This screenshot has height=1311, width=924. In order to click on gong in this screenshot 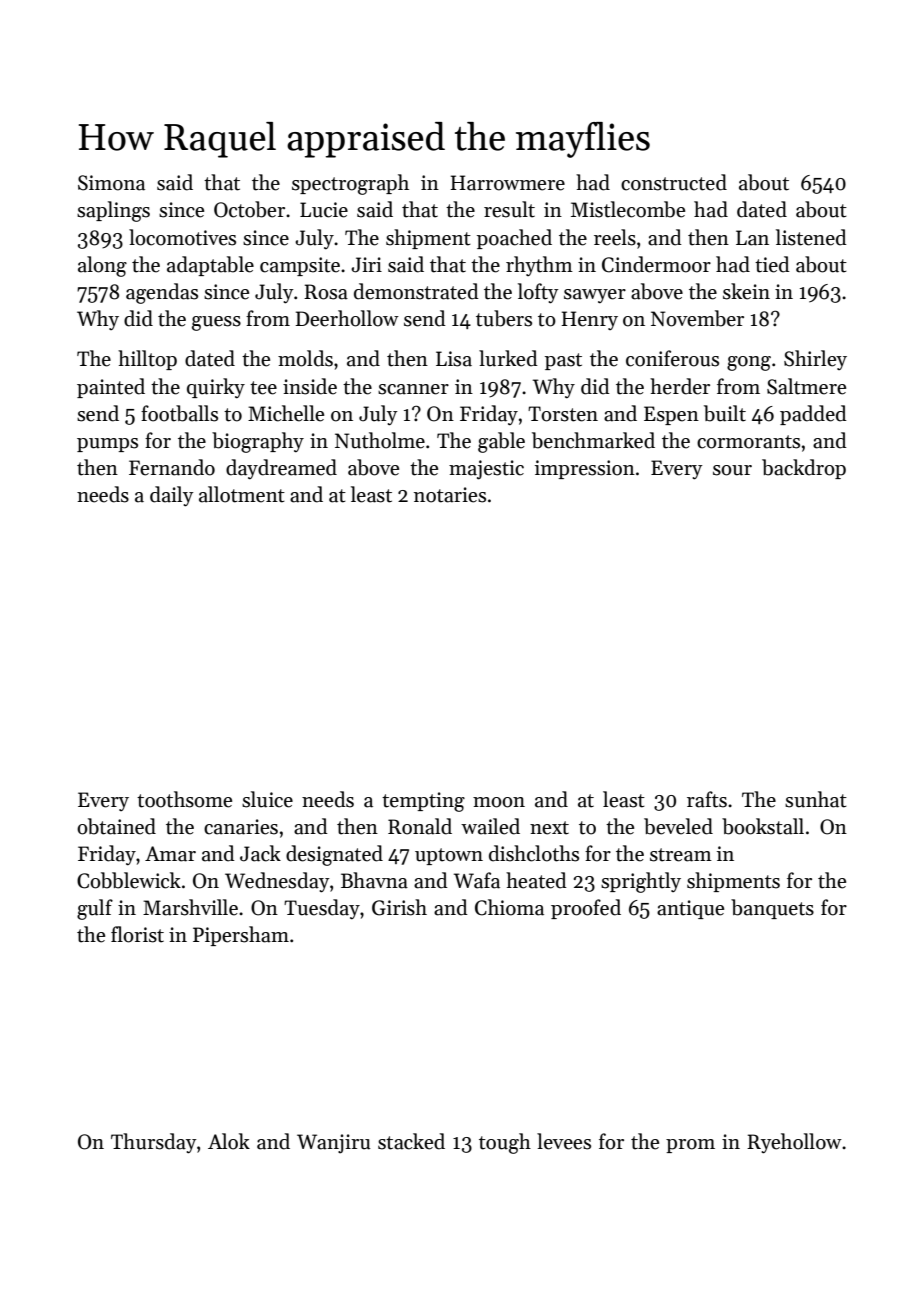, I will do `click(749, 363)`.
